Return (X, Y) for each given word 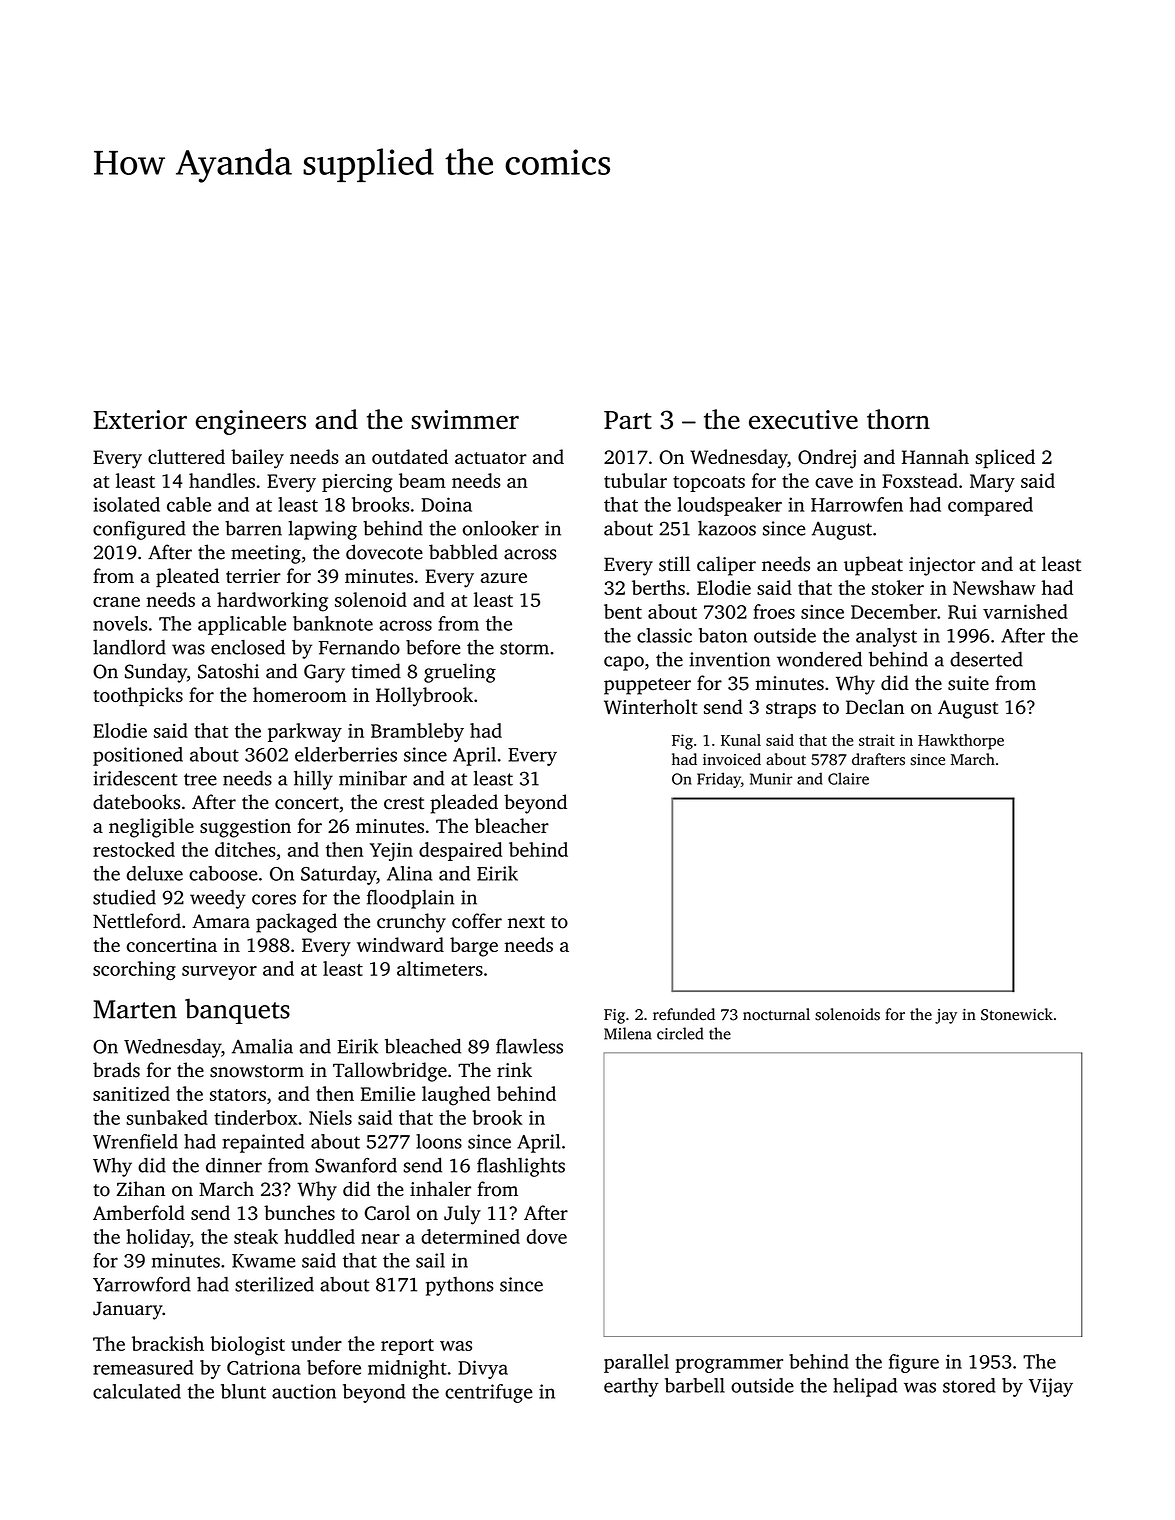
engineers (251, 422)
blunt (243, 1391)
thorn (898, 419)
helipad (865, 1387)
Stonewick (1017, 1014)
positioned (138, 756)
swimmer (465, 419)
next (526, 922)
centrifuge (488, 1393)
